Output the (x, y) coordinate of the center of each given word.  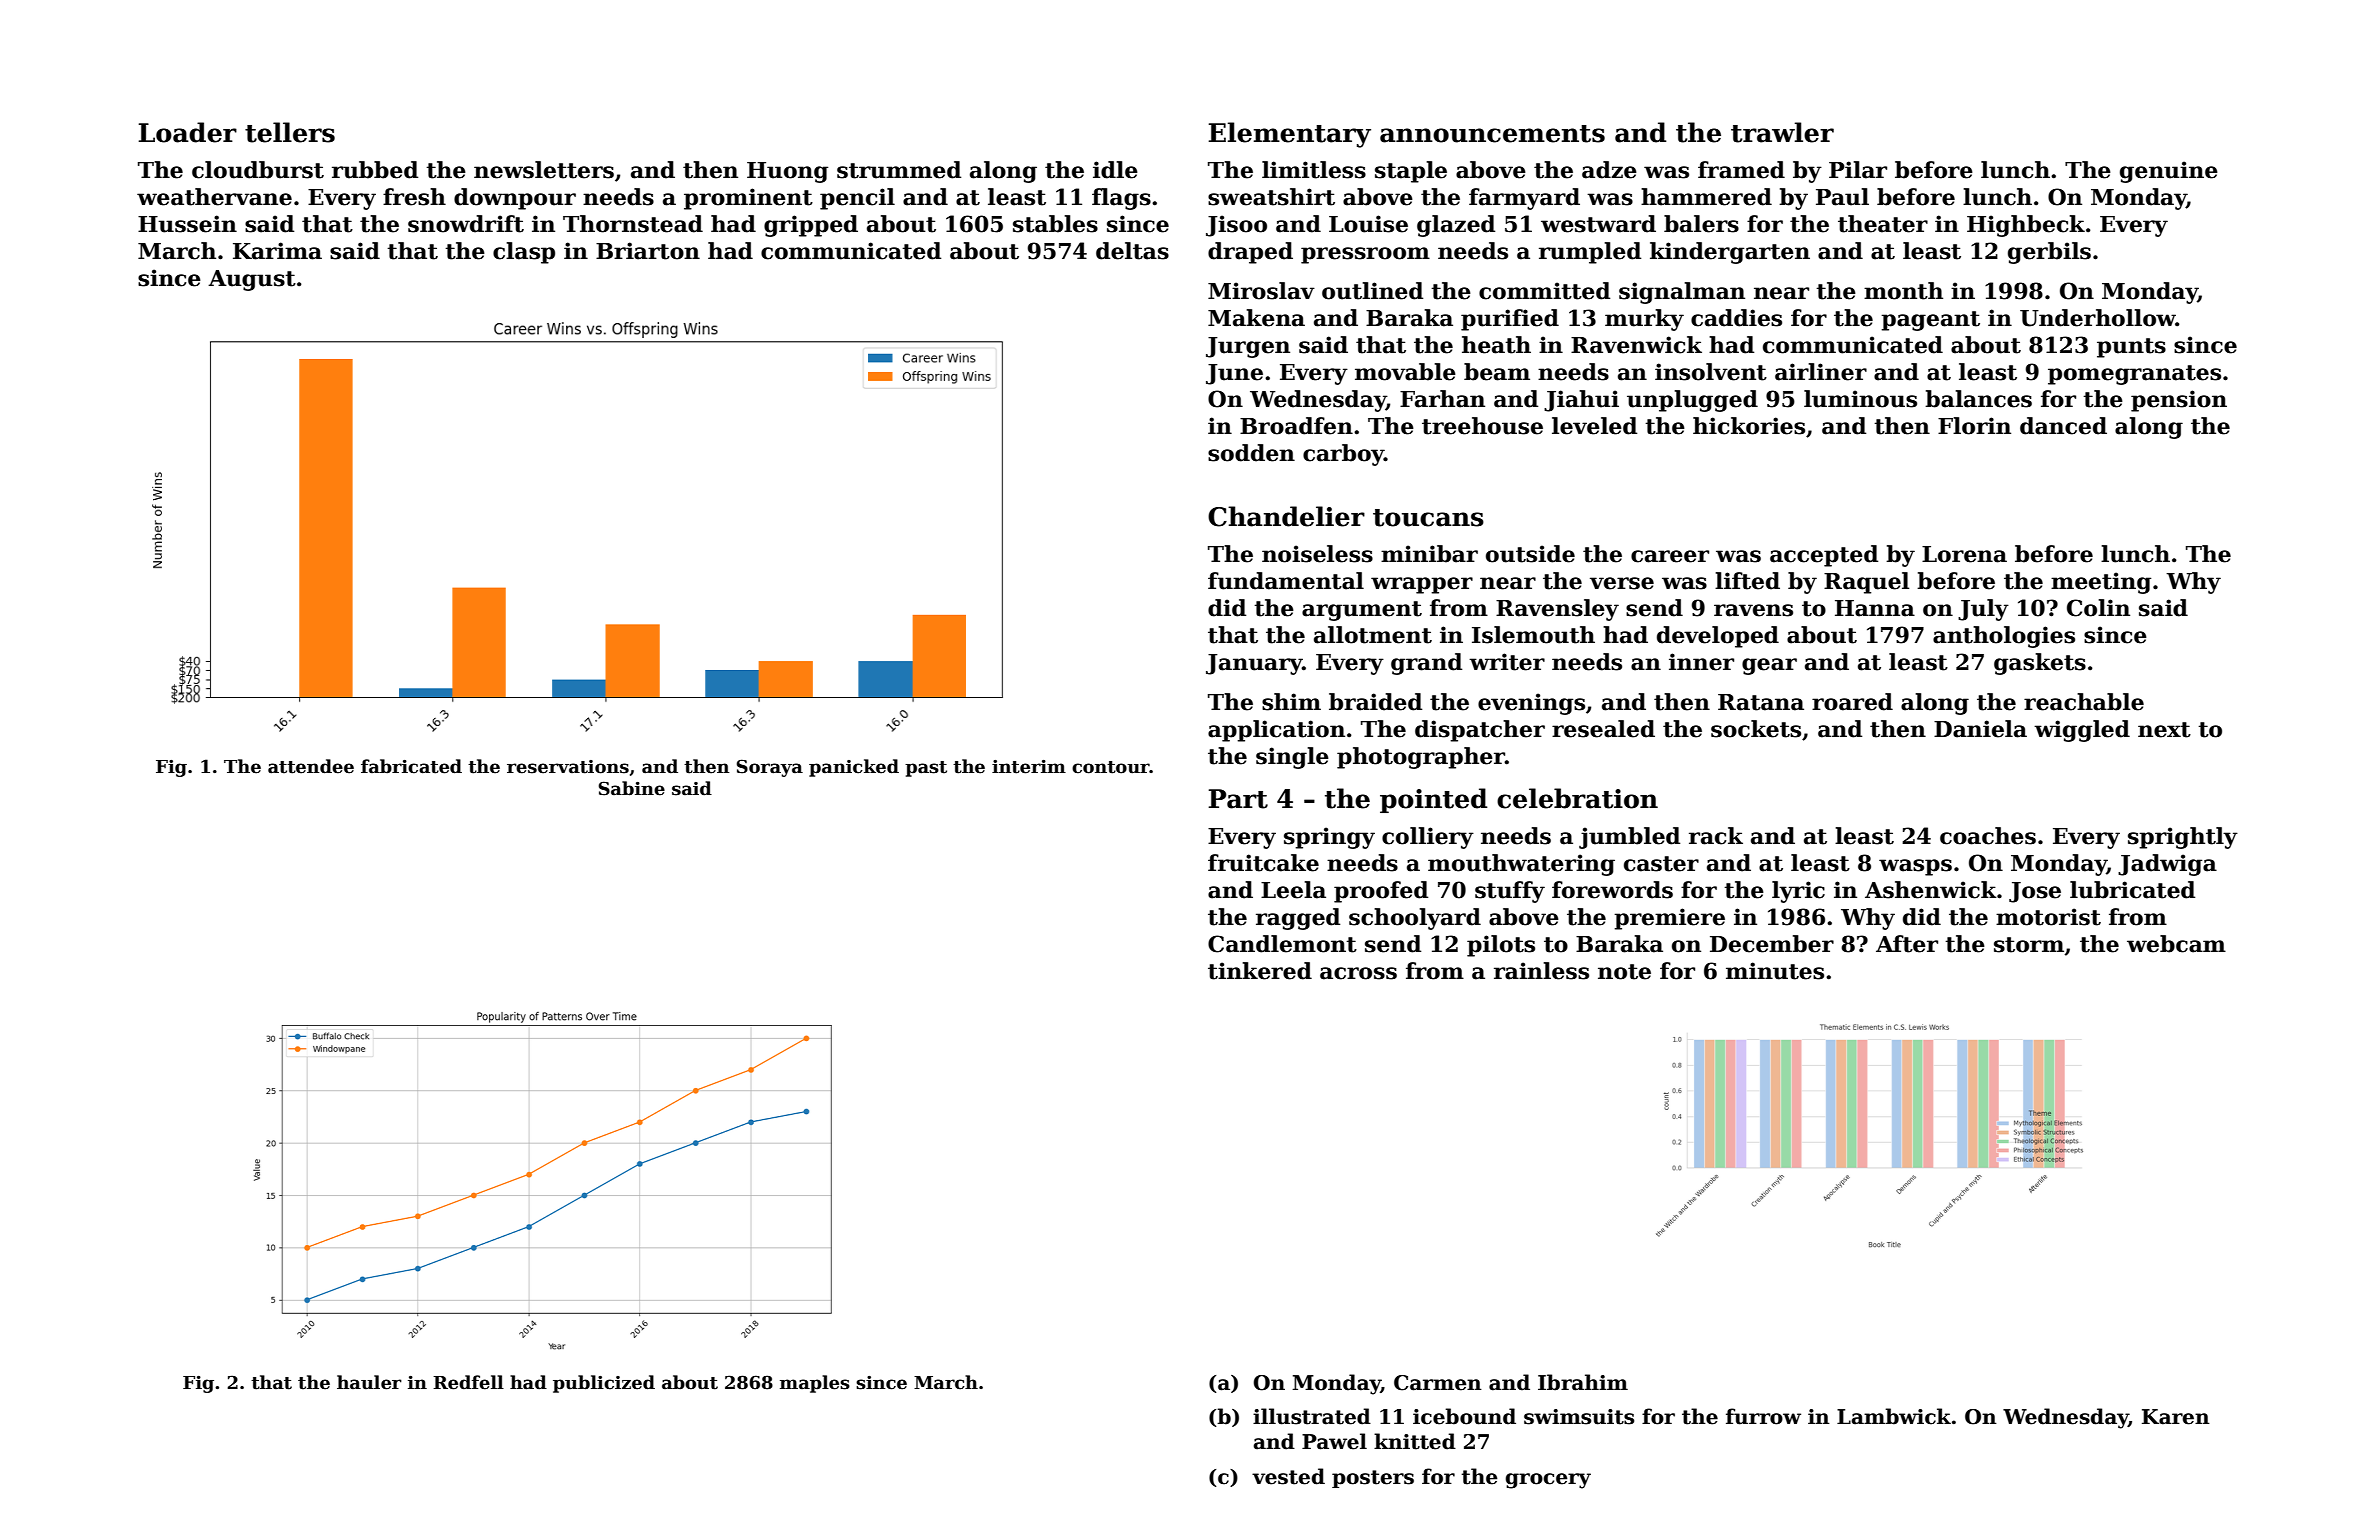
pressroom (1365, 255)
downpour (515, 199)
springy (1329, 838)
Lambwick (1894, 1416)
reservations (568, 767)
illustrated (1312, 1416)
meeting (2101, 583)
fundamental (1286, 581)
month (1903, 291)
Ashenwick (1931, 890)
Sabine (632, 788)
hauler (369, 1382)
